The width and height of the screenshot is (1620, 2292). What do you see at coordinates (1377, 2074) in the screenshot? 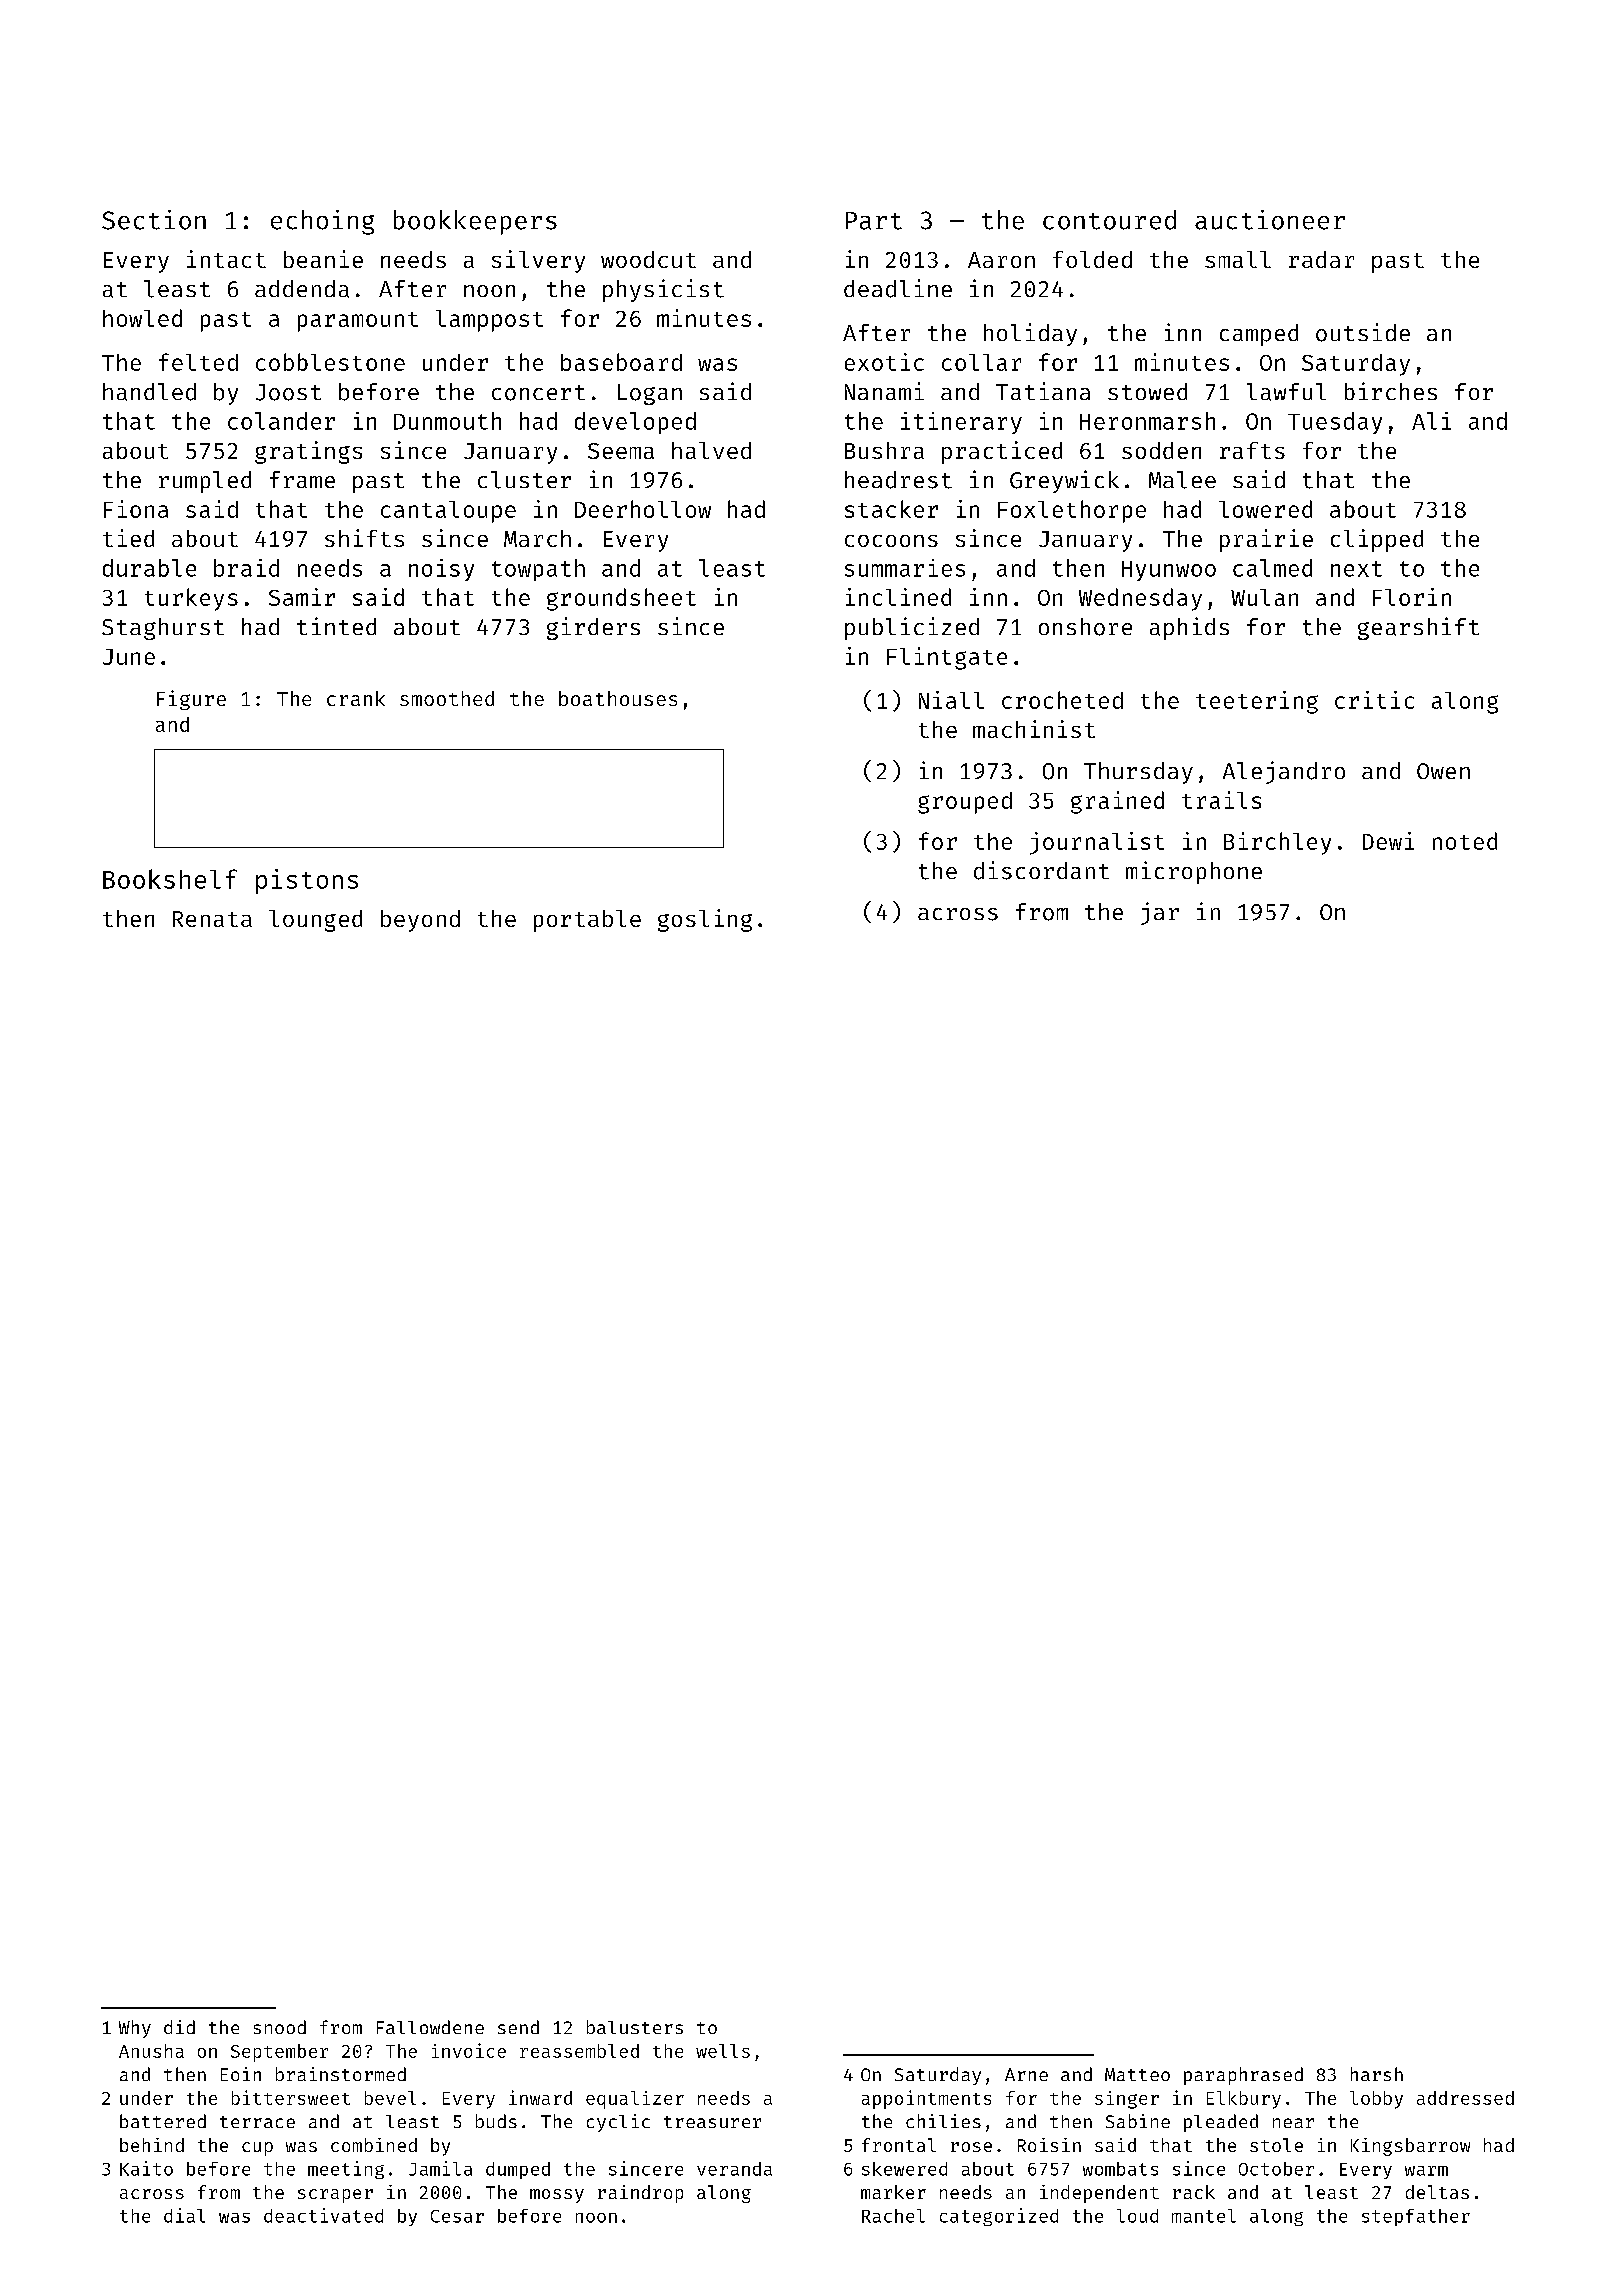
I see `harsh` at bounding box center [1377, 2074].
